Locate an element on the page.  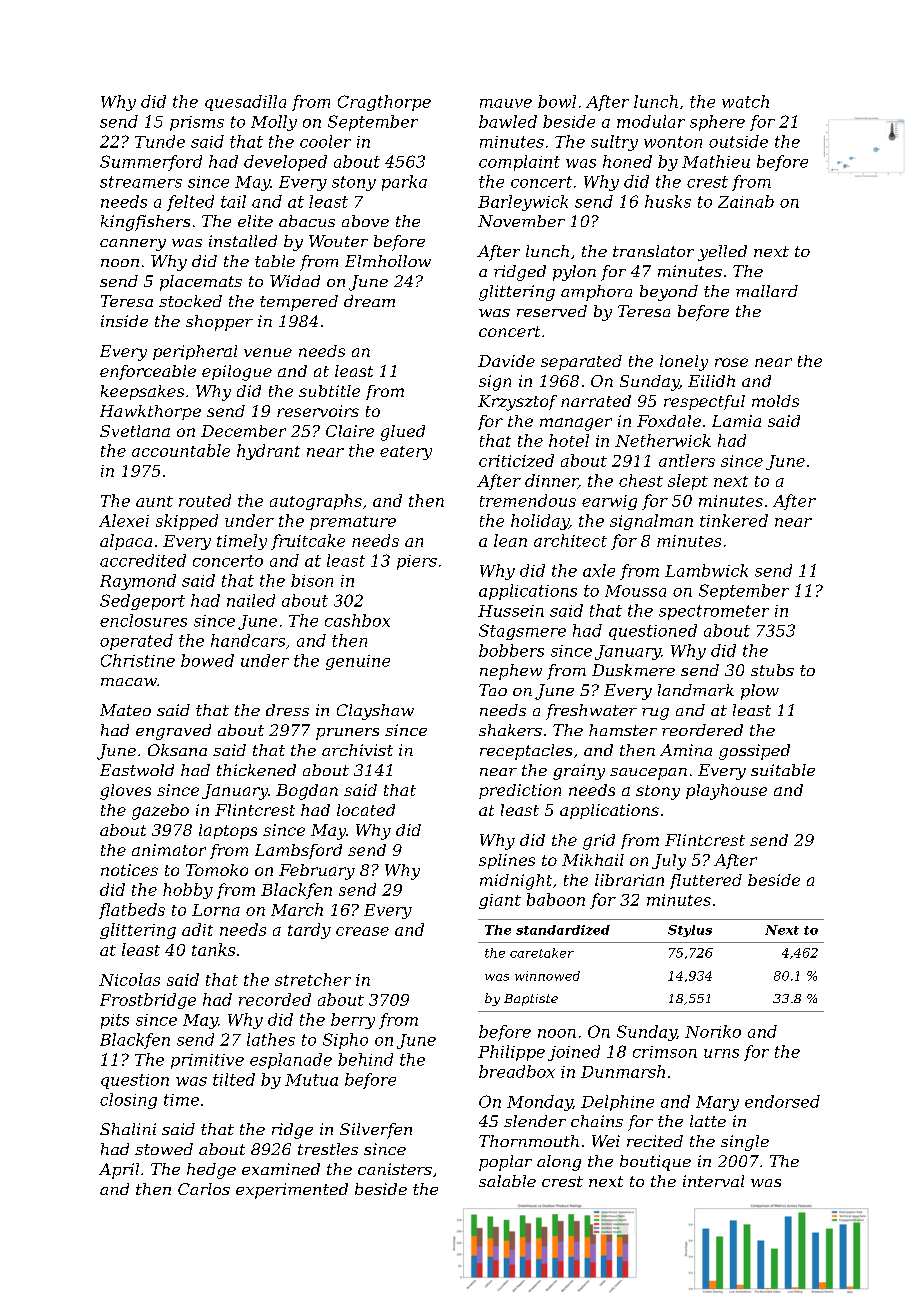
felted is located at coordinates (190, 203).
